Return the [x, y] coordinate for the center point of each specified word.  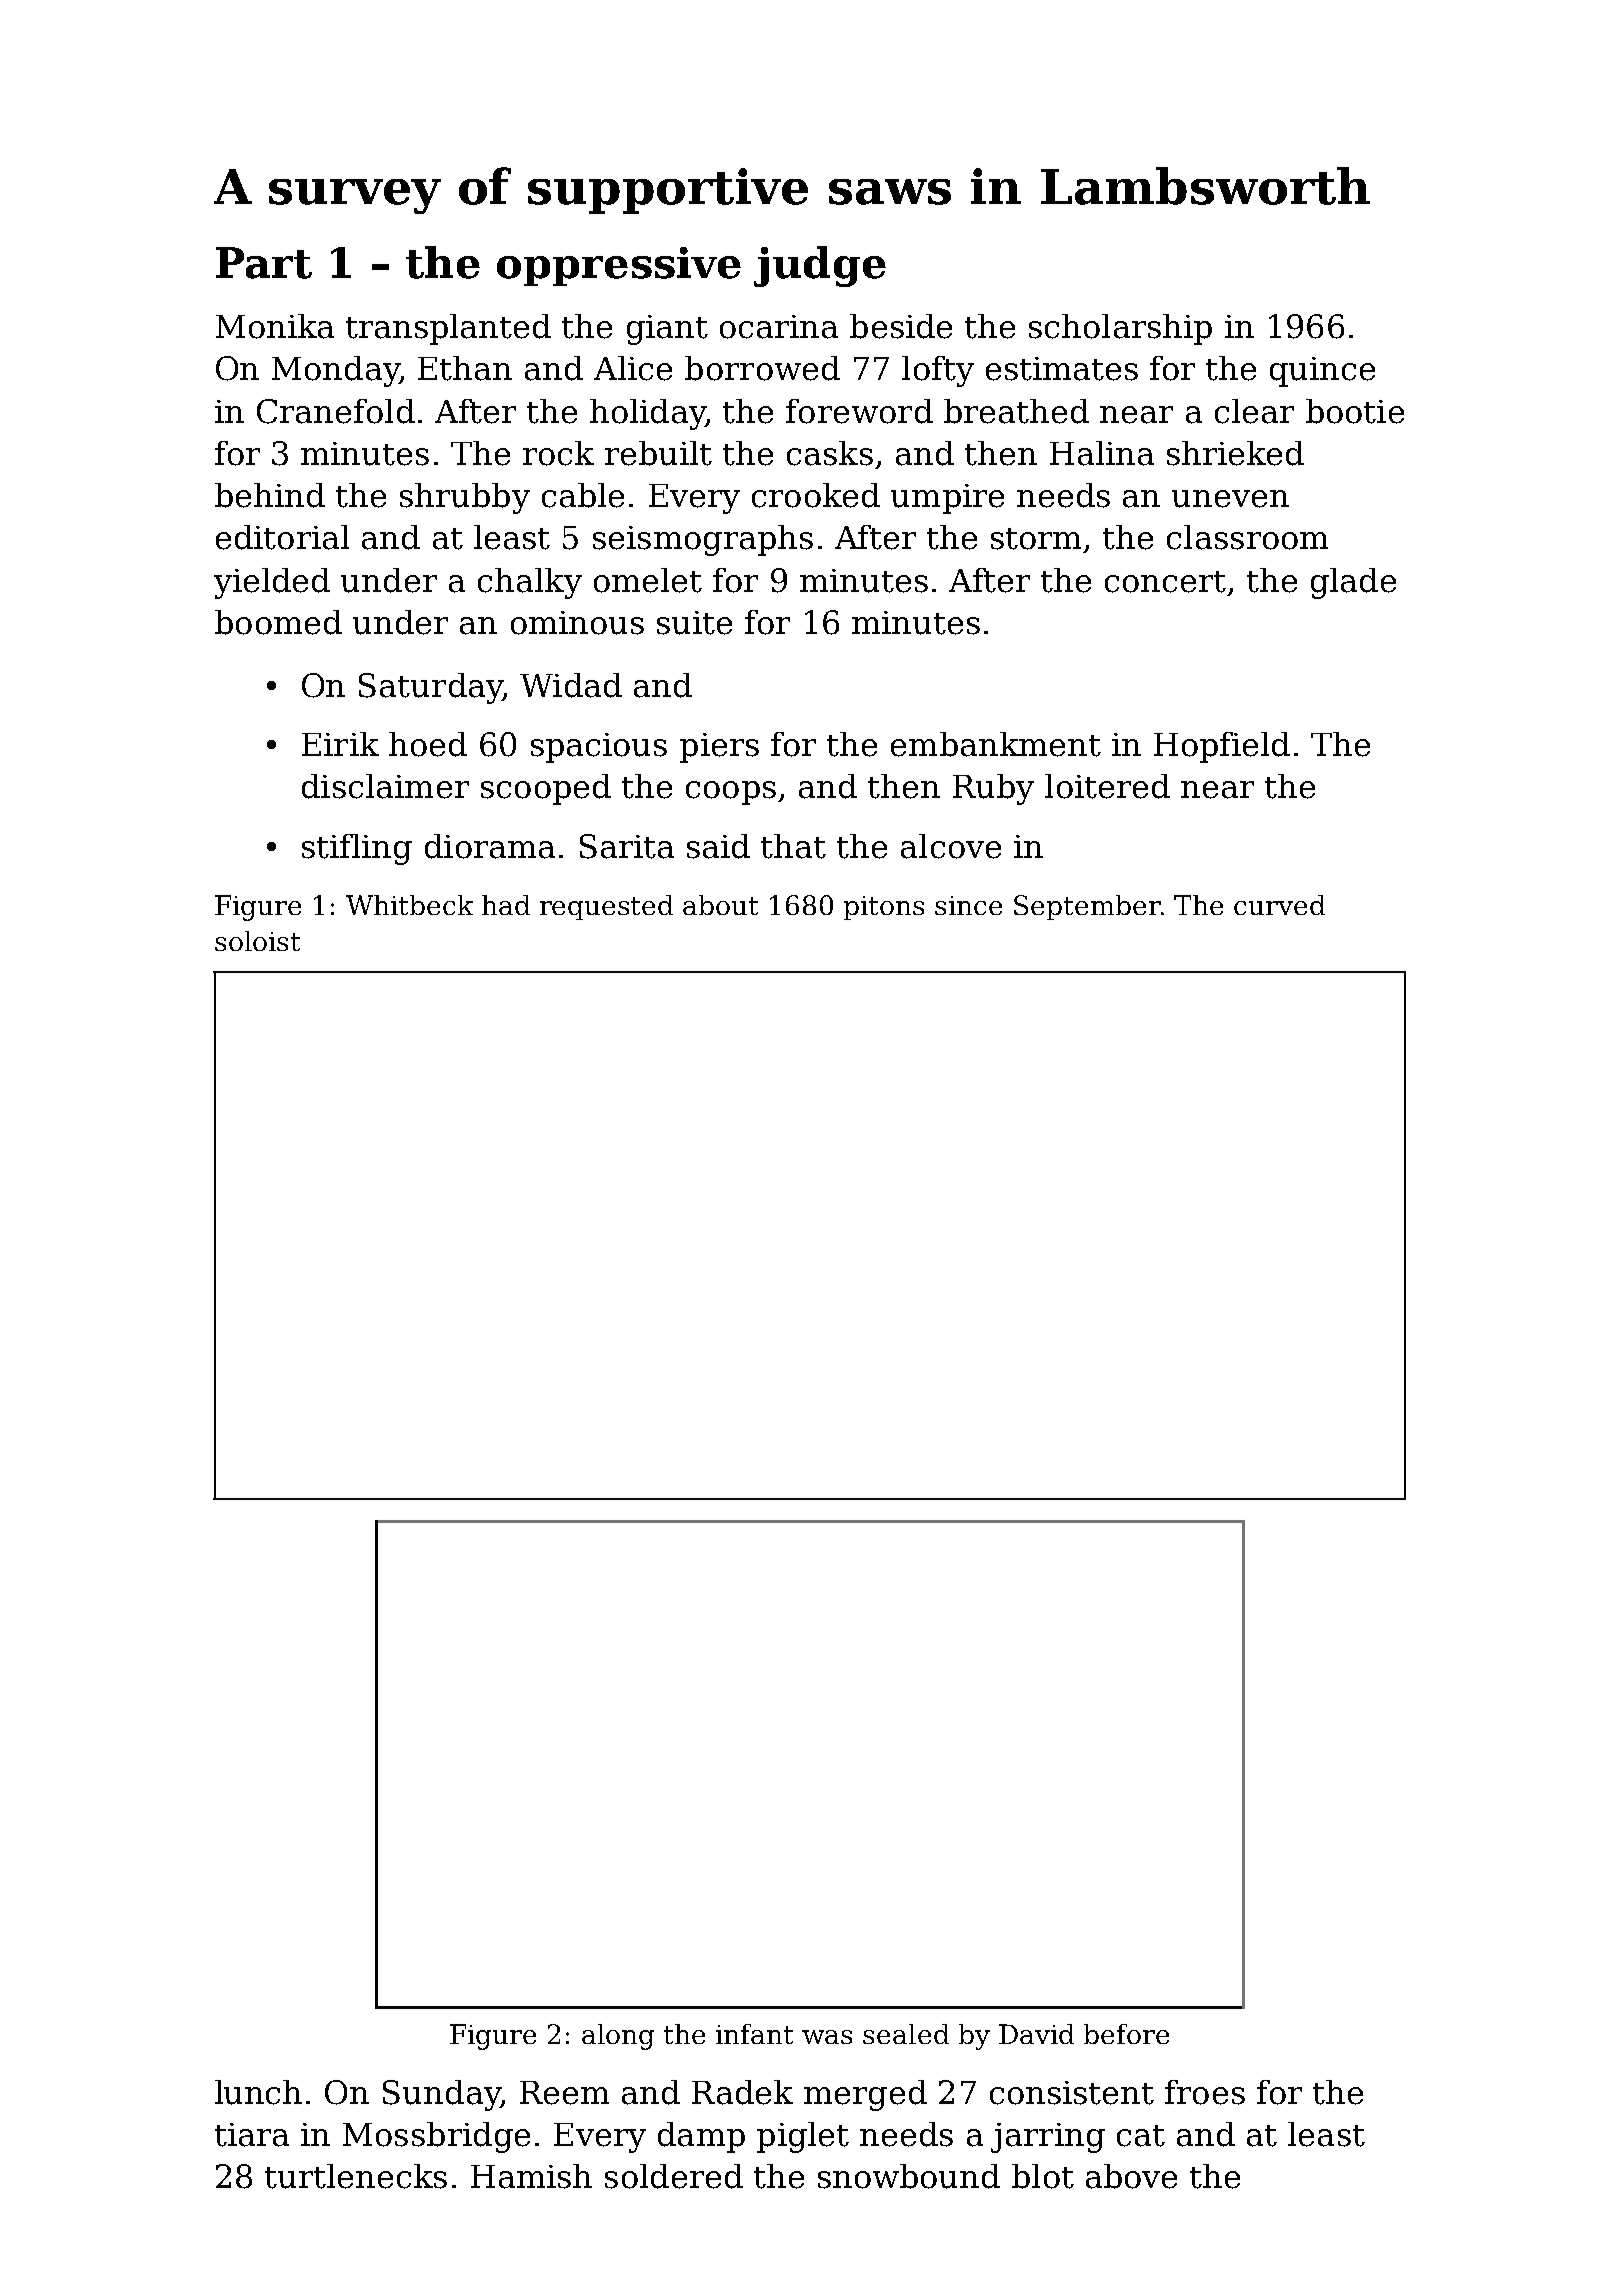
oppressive [619, 266]
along [618, 2037]
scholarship [1120, 329]
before [1126, 2034]
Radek [742, 2092]
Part [264, 263]
